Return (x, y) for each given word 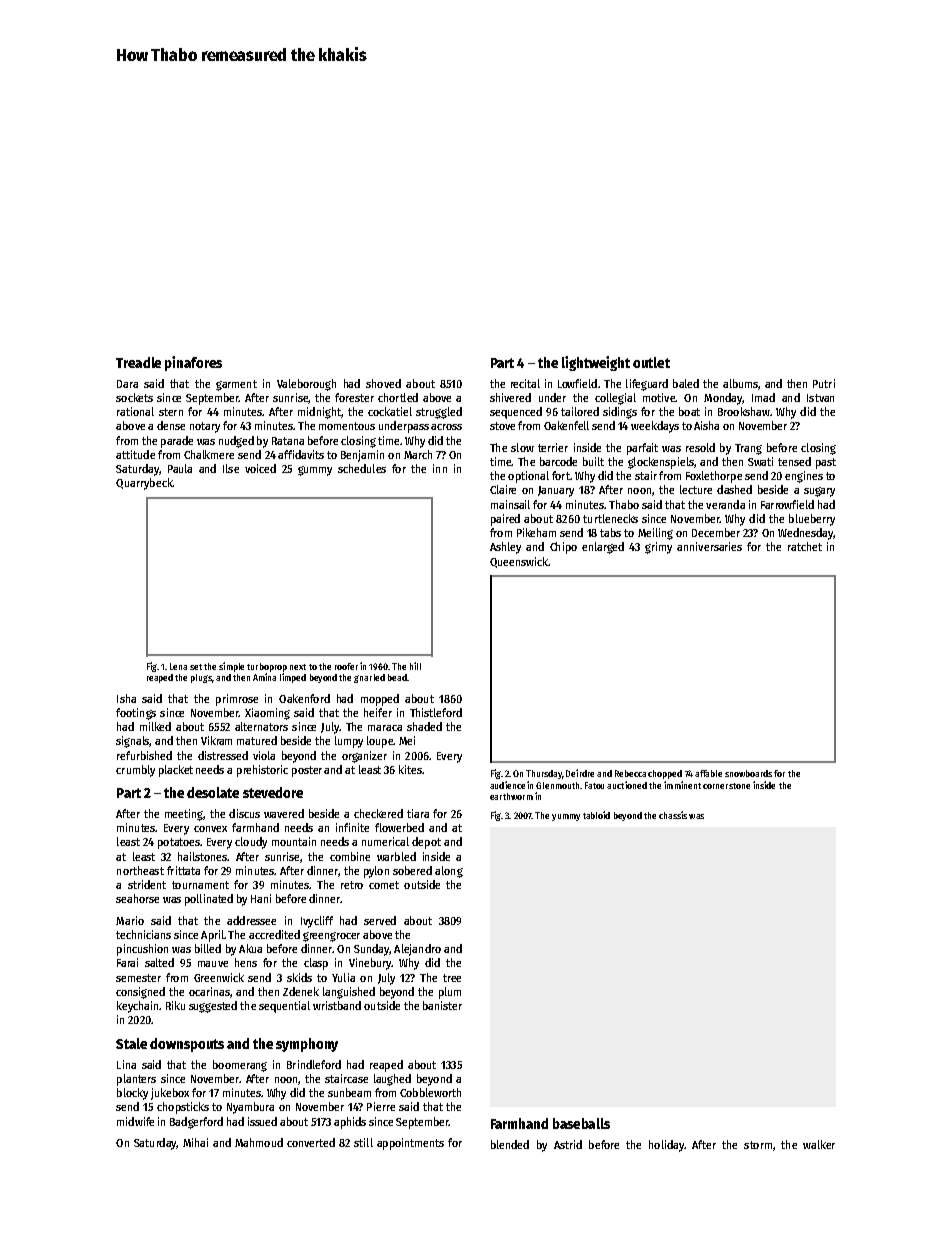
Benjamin (362, 456)
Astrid (568, 1144)
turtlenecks (610, 518)
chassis (673, 815)
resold (700, 447)
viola (264, 755)
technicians (143, 934)
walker (819, 1144)
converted (311, 1142)
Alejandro (417, 950)
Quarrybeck (144, 484)
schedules (362, 468)
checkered (378, 813)
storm (758, 1145)
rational (135, 411)
